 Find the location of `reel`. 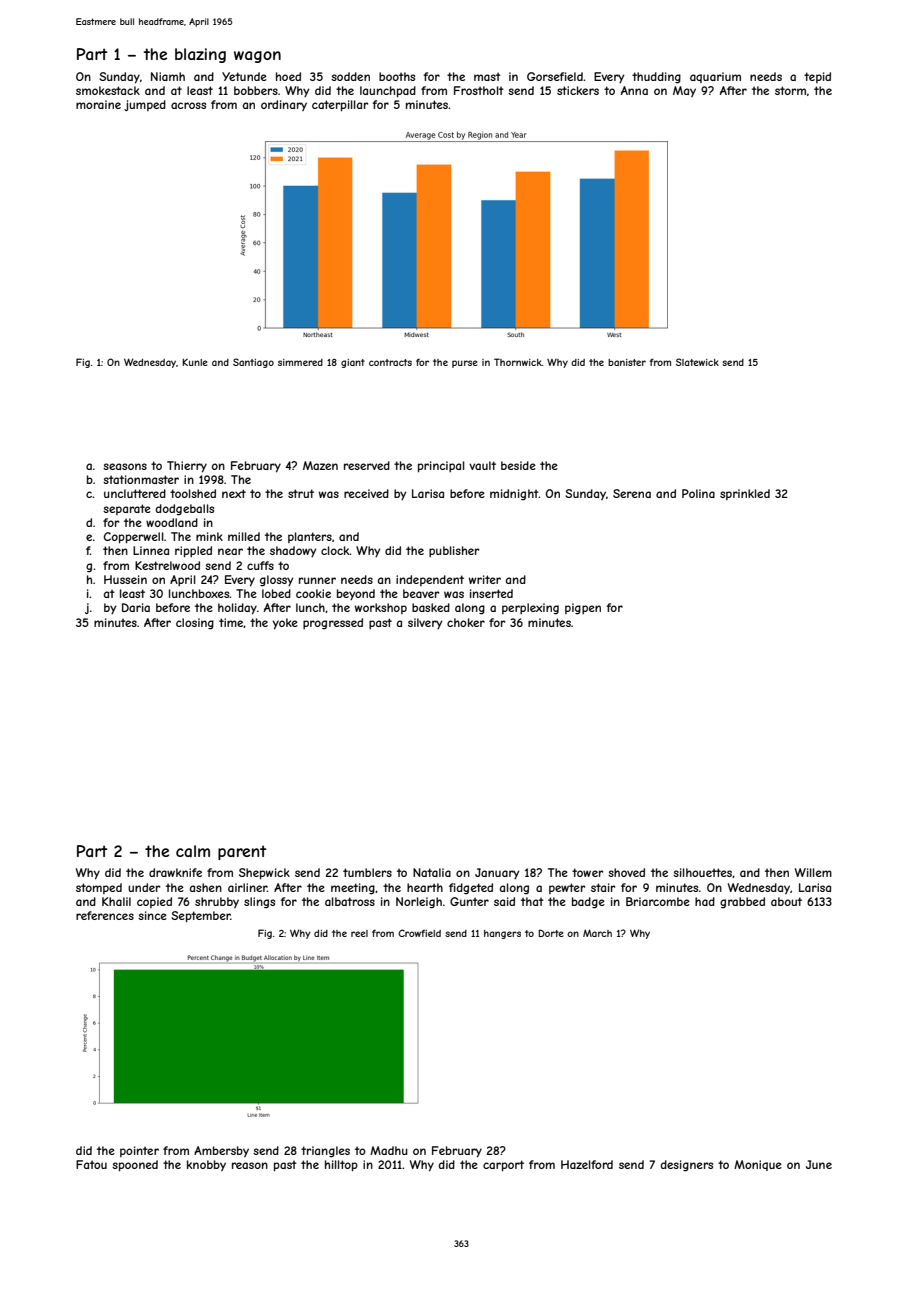

reel is located at coordinates (359, 933).
